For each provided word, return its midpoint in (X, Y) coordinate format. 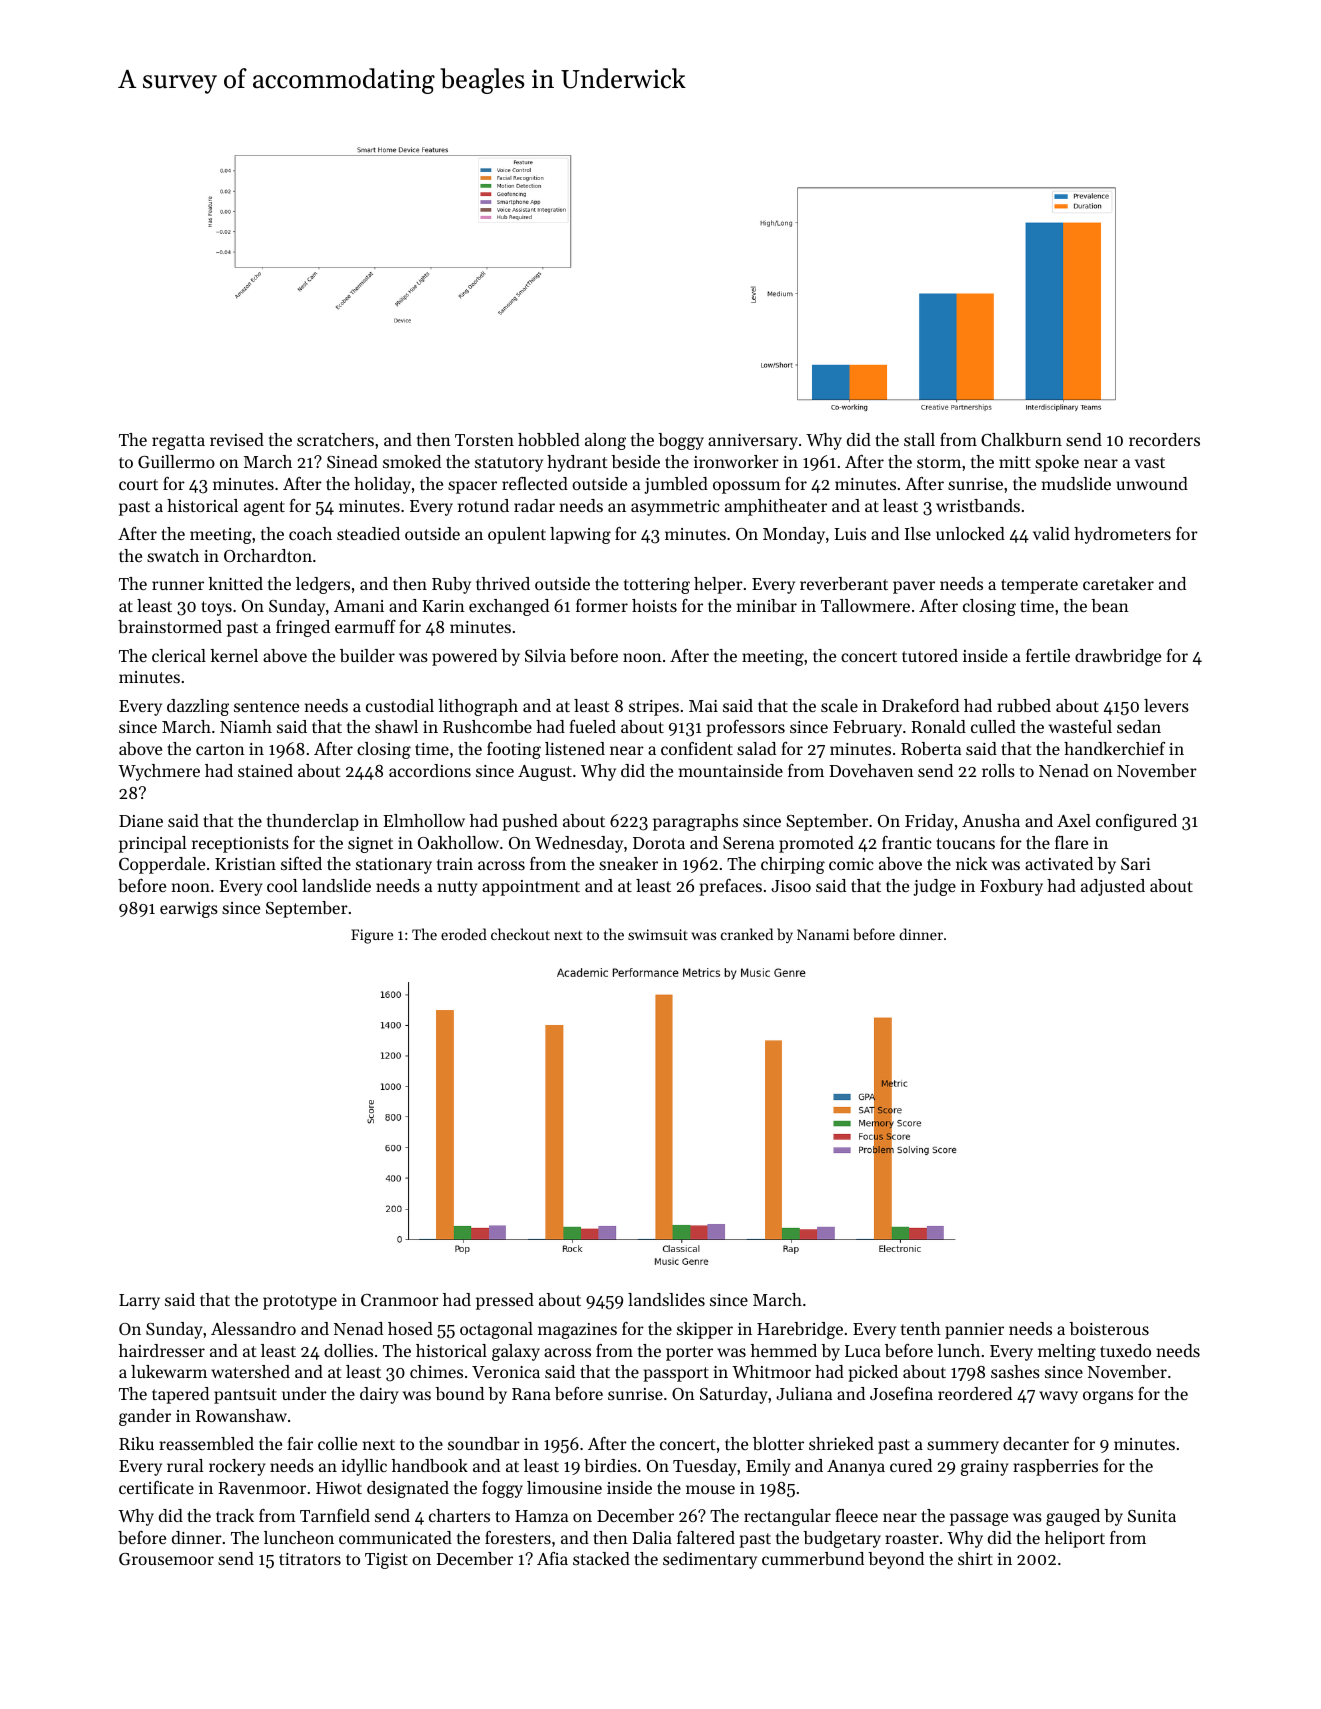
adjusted (1113, 887)
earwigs (189, 910)
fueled (592, 726)
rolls (998, 770)
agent (264, 508)
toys (216, 608)
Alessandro (253, 1328)
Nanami (823, 934)
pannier (974, 1331)
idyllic (364, 1467)
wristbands (978, 505)
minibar (767, 605)
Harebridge (800, 1330)
